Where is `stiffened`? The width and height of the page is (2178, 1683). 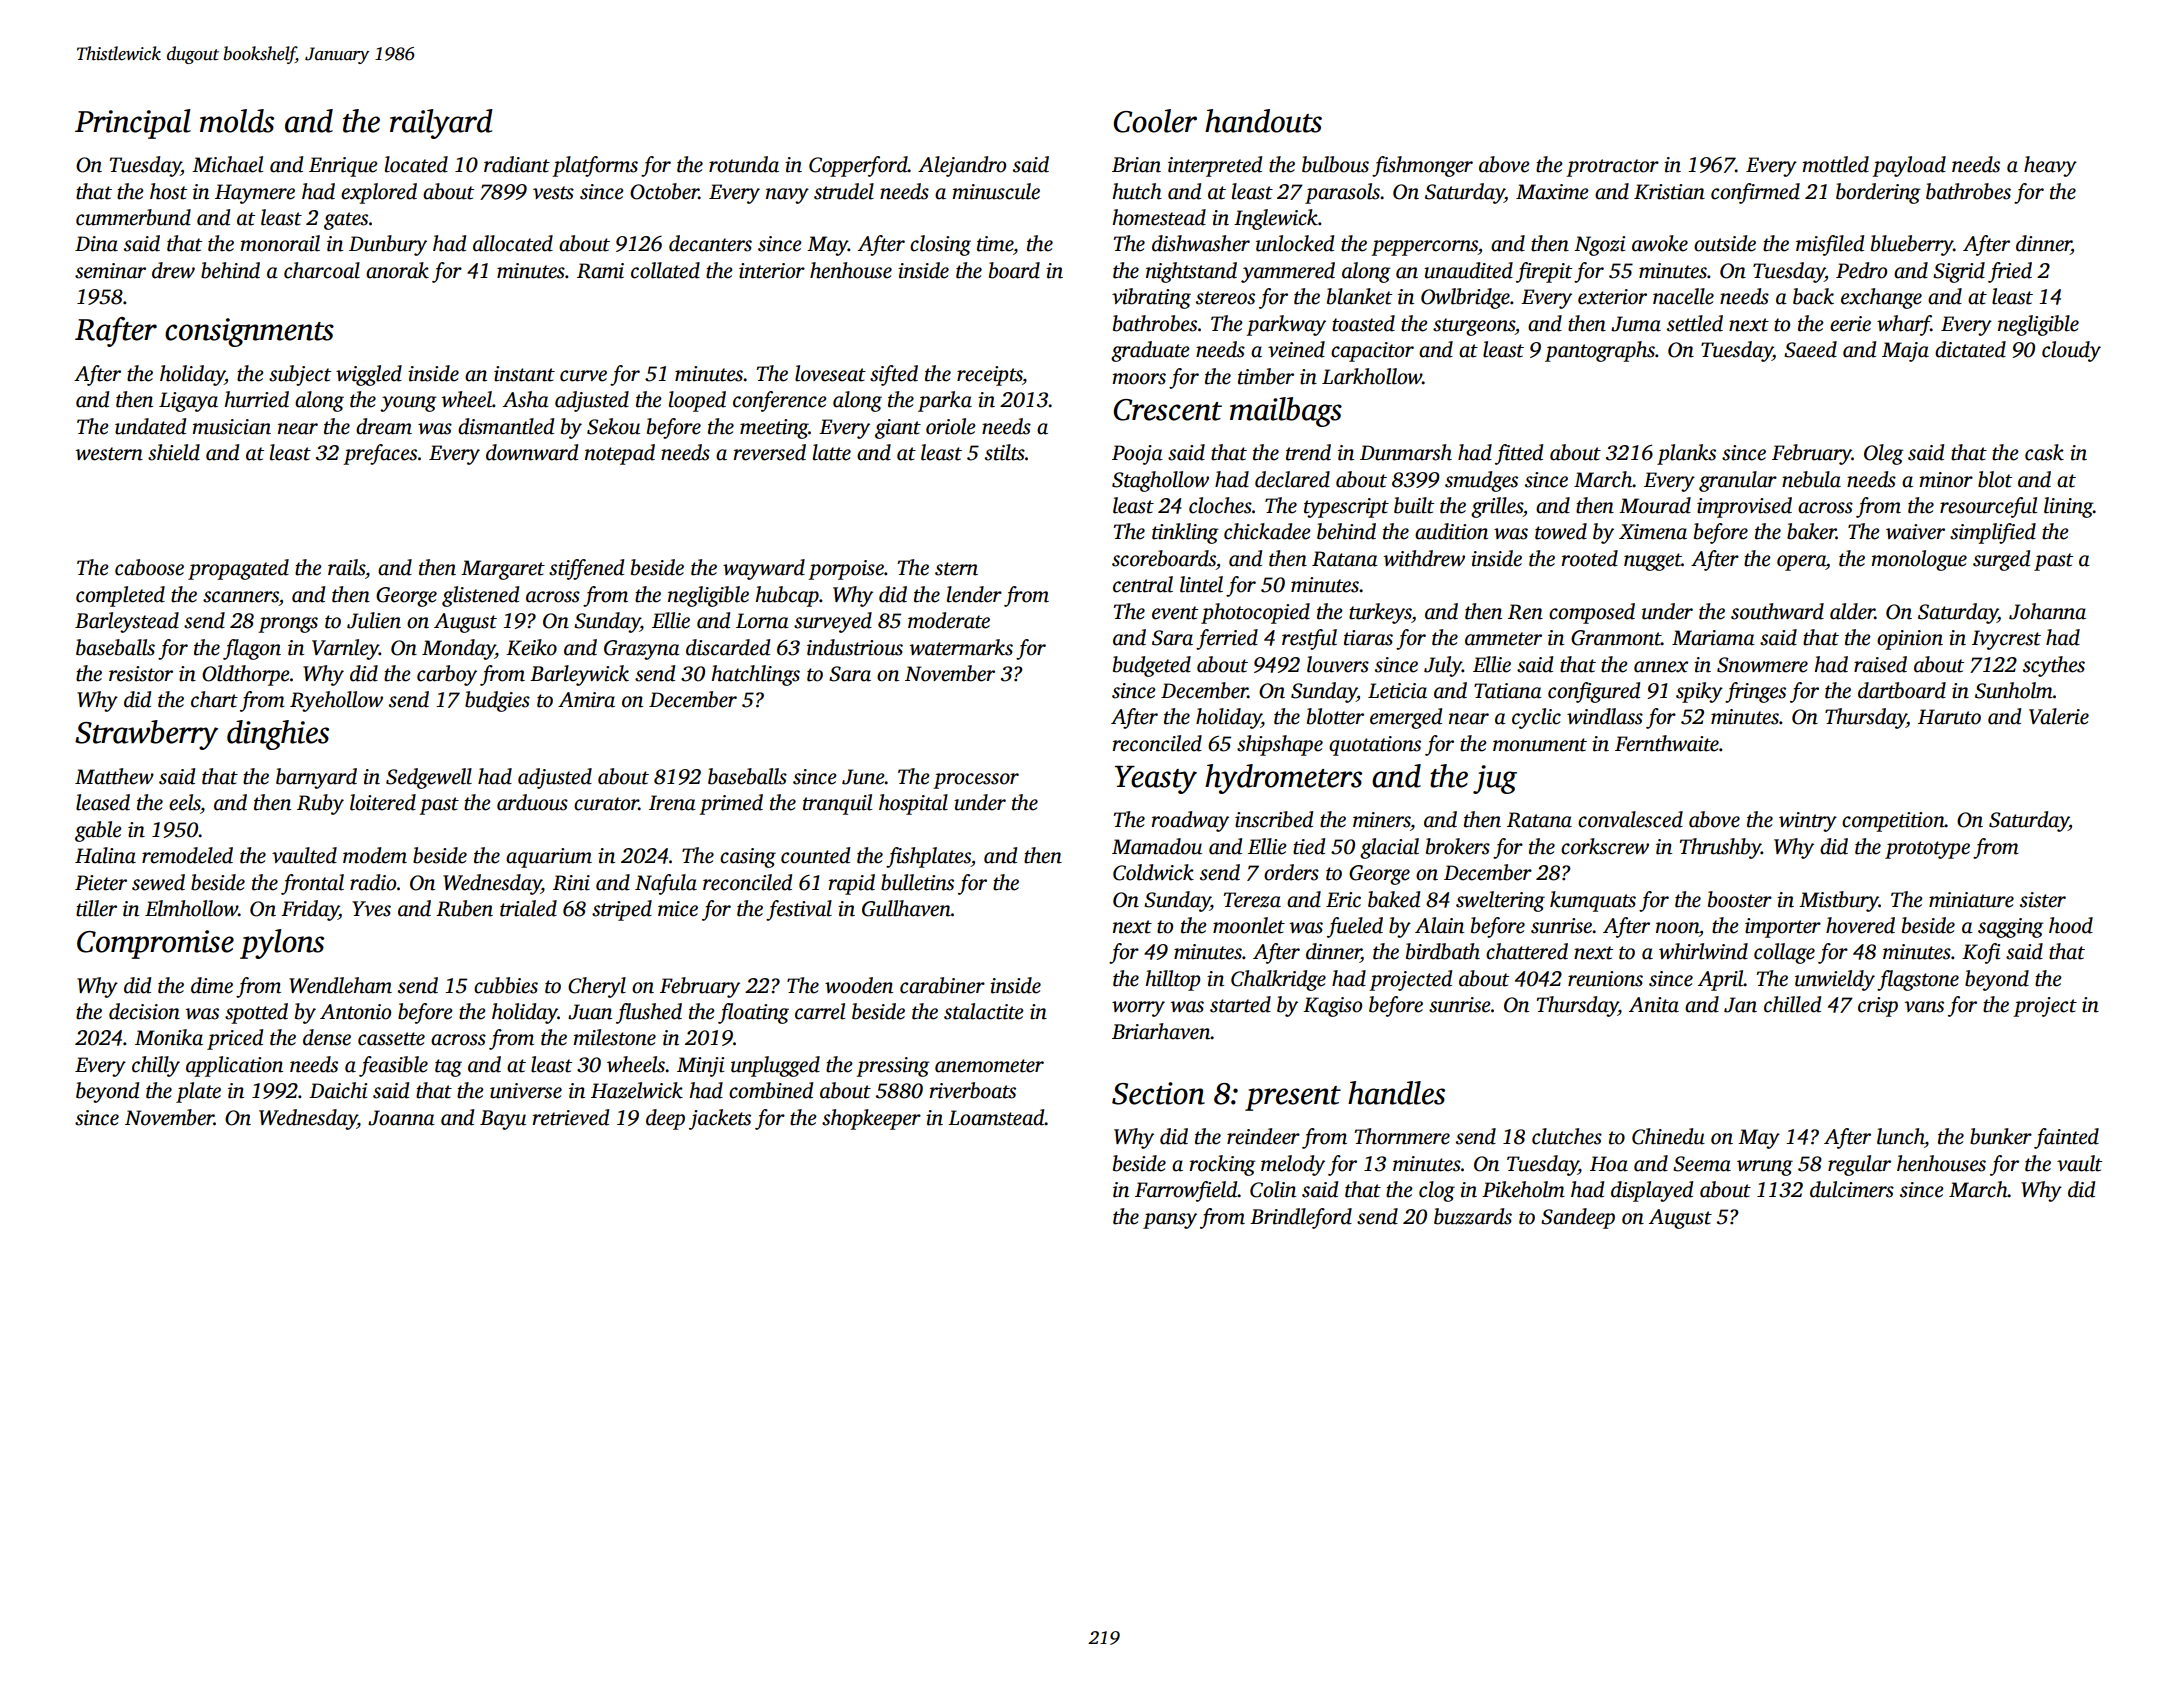
stiffened is located at coordinates (586, 569).
